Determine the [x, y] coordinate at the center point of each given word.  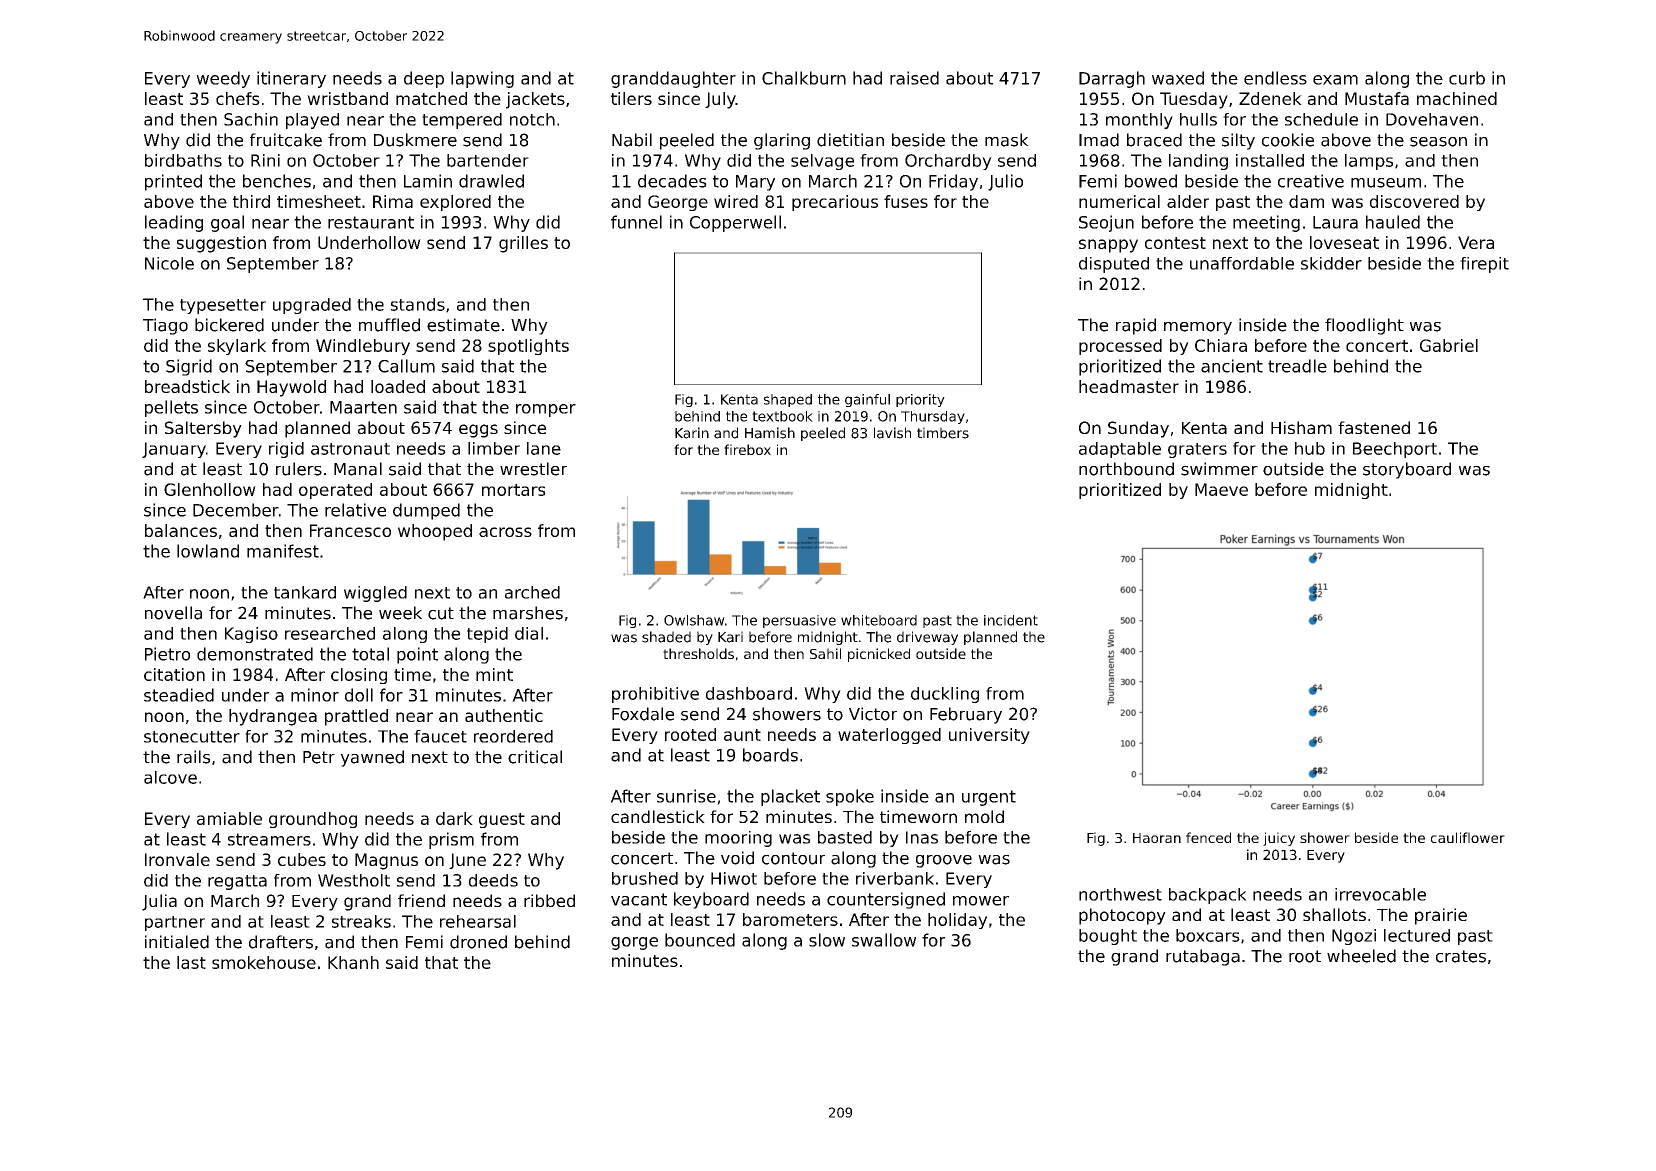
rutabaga [1203, 957]
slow [827, 940]
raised [914, 78]
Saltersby [203, 429]
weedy [223, 79]
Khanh [353, 962]
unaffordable [1242, 263]
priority [920, 400]
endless [1275, 78]
